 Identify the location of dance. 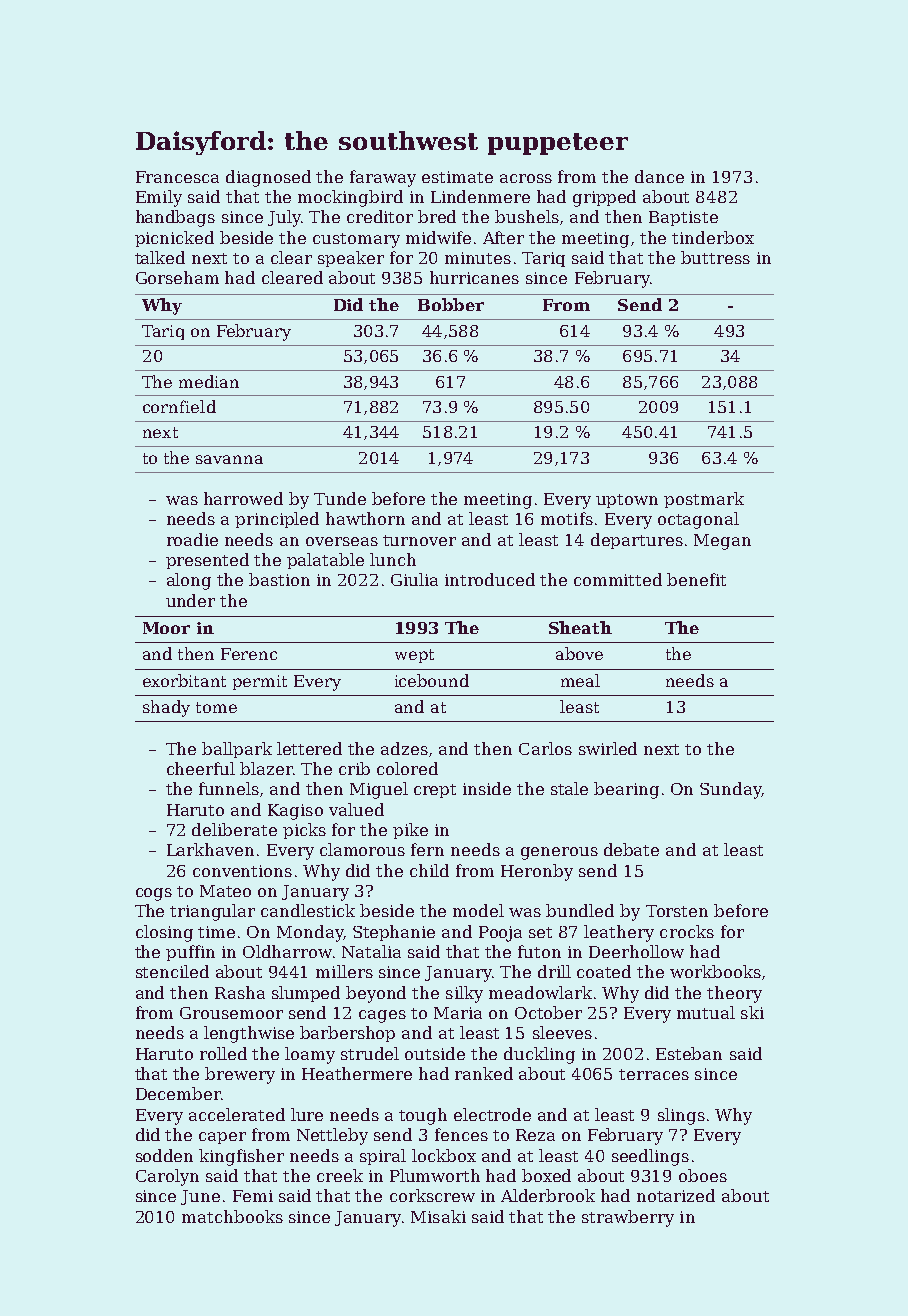
(659, 176).
